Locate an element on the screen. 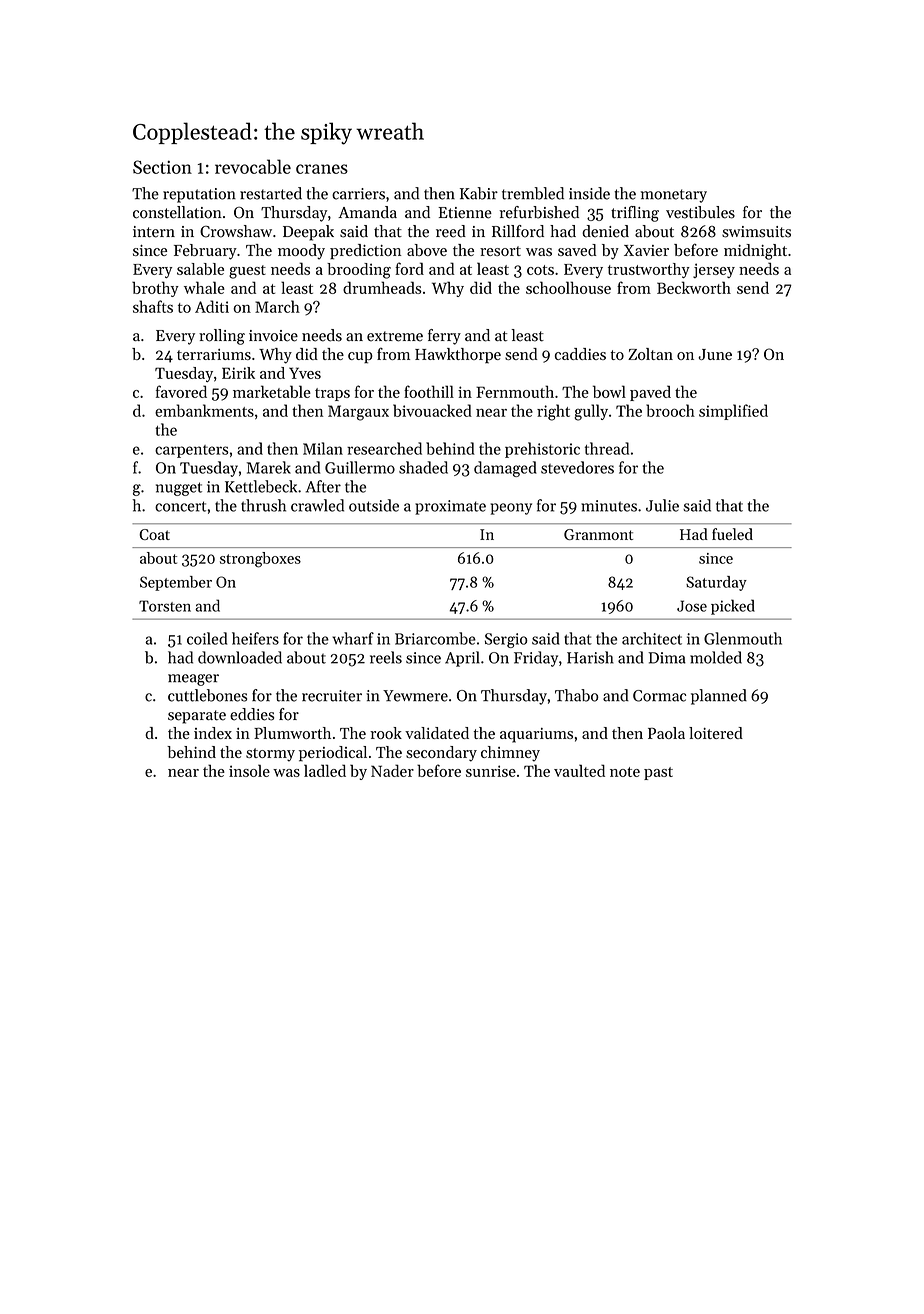 The height and width of the screenshot is (1314, 924). monetary is located at coordinates (674, 196).
